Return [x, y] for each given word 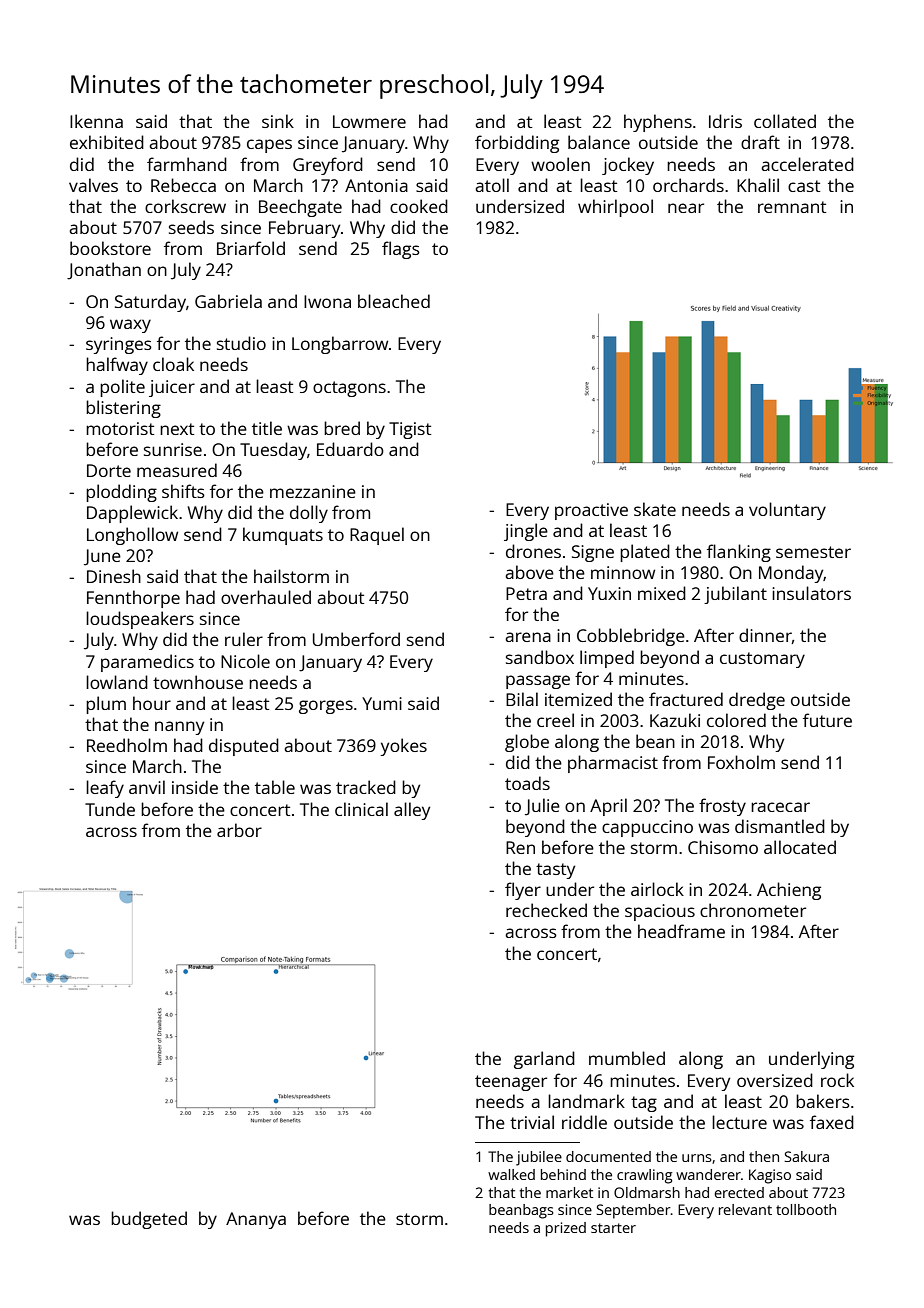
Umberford [356, 639]
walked [511, 1174]
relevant [745, 1209]
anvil [147, 787]
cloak [173, 364]
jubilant [735, 595]
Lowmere [369, 121]
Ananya [256, 1220]
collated [785, 121]
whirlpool [615, 208]
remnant [792, 207]
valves [93, 185]
